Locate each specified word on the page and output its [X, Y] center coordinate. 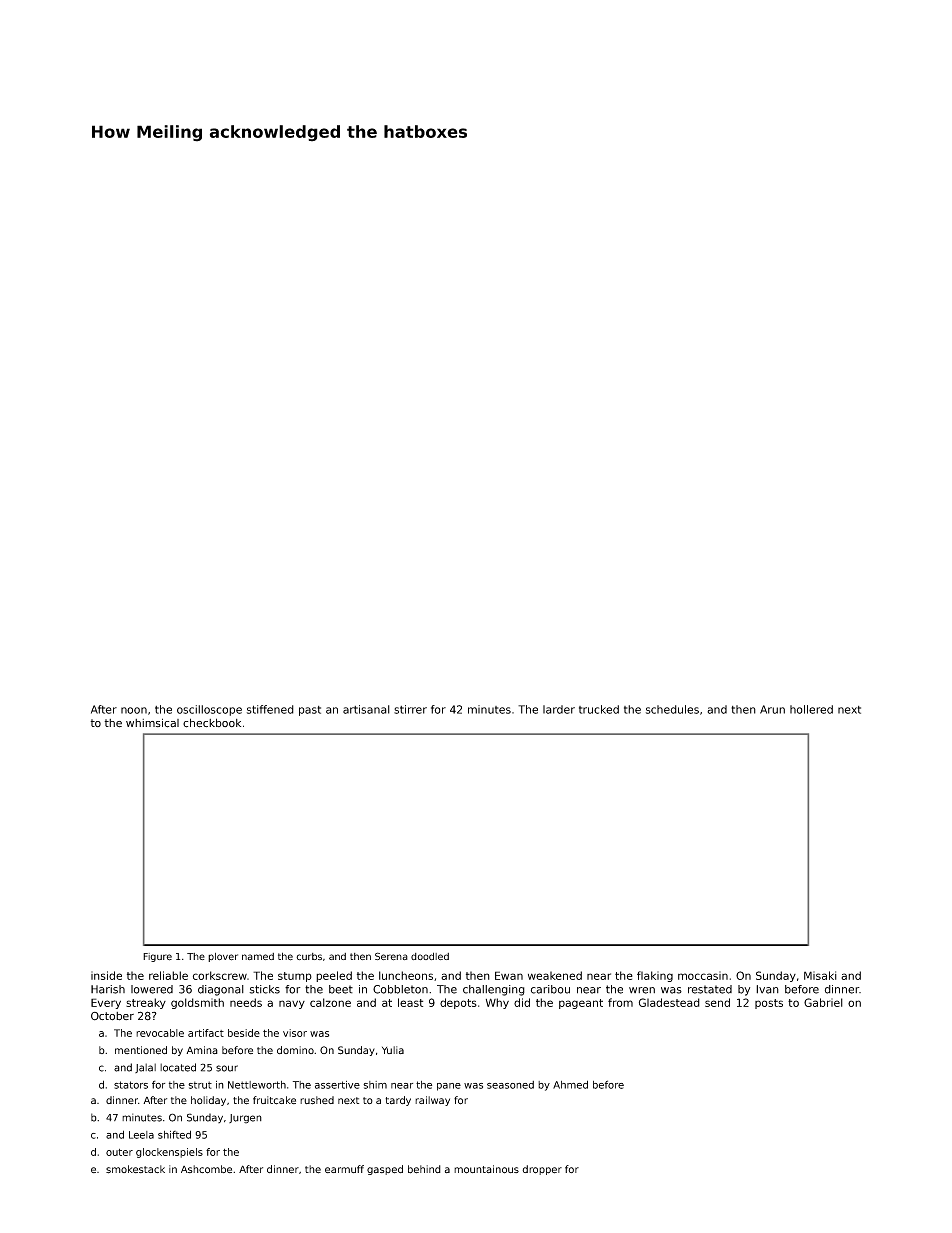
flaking [655, 976]
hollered [811, 709]
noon [134, 710]
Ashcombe [206, 1169]
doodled [430, 956]
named [258, 956]
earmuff [344, 1169]
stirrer [410, 709]
